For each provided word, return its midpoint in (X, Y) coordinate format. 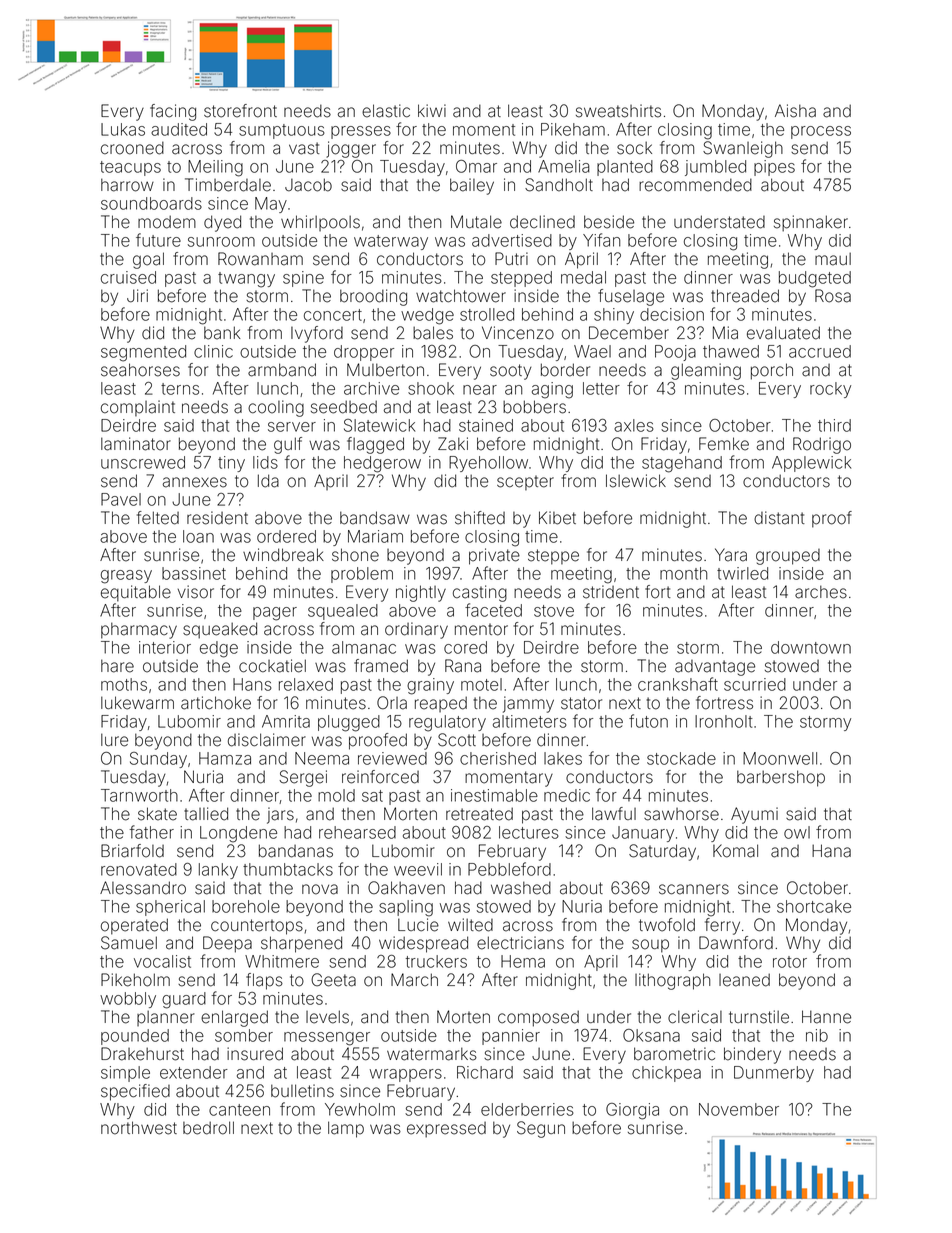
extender (194, 1072)
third (834, 425)
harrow (127, 185)
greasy (126, 577)
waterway (391, 242)
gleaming (706, 371)
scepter (525, 482)
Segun (541, 1129)
